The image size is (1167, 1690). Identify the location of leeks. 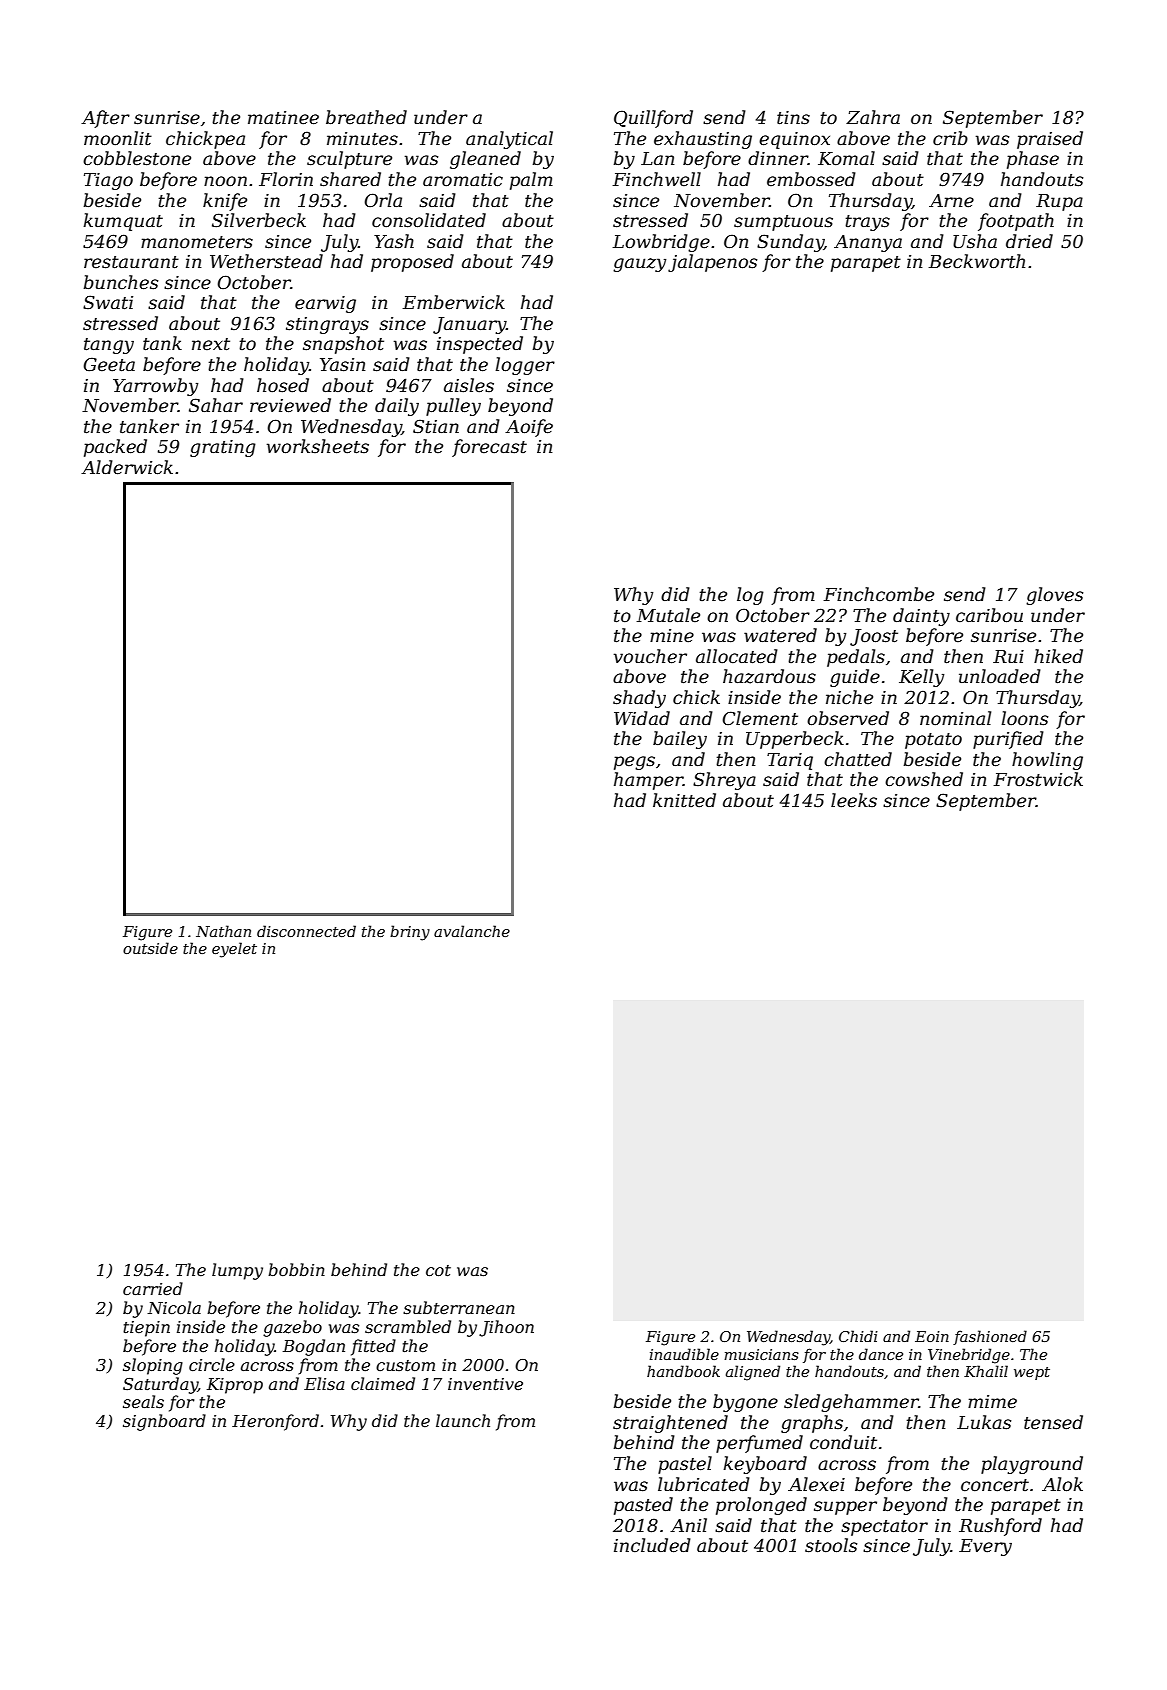
(854, 800).
